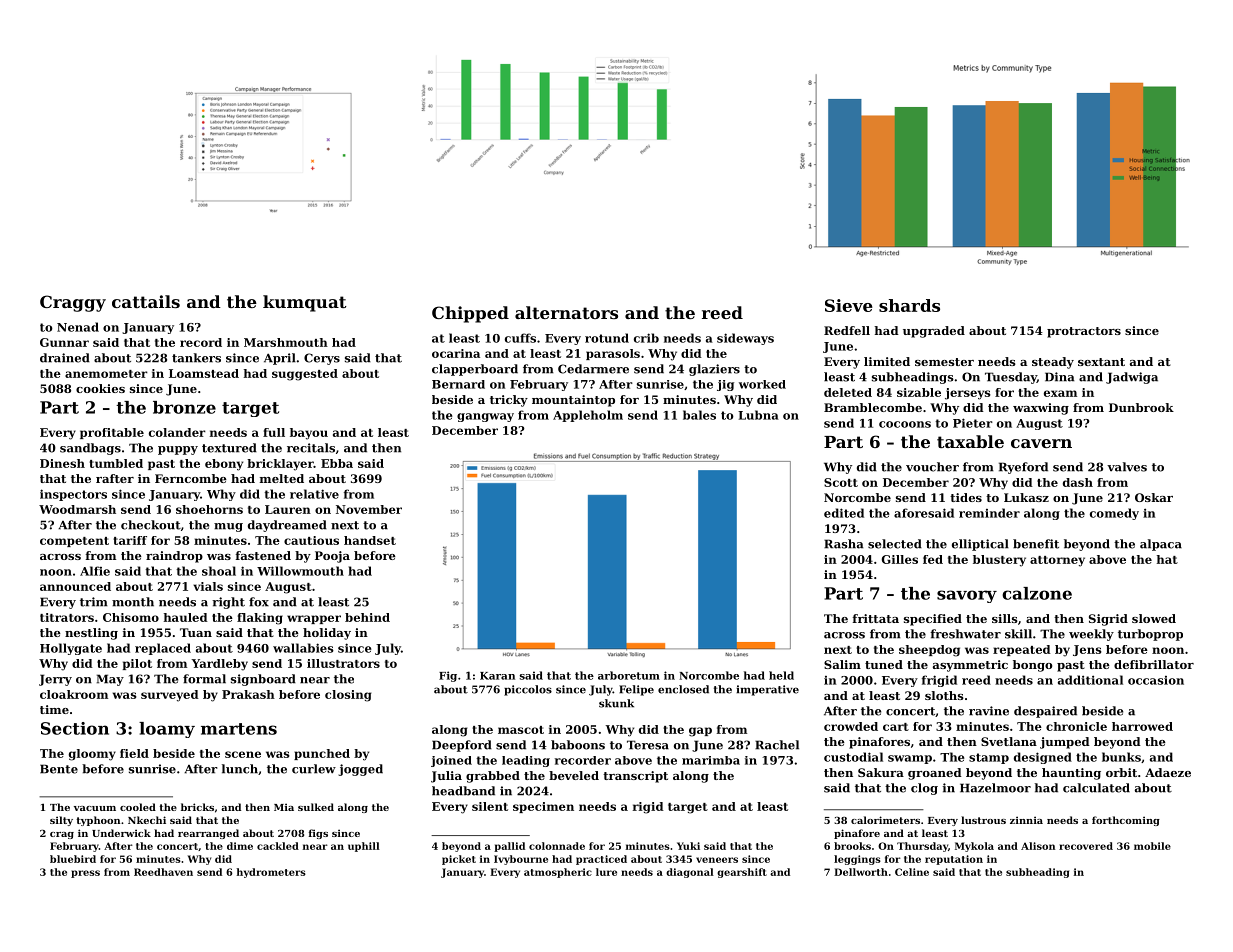  Describe the element at coordinates (364, 847) in the screenshot. I see `uphill` at that location.
